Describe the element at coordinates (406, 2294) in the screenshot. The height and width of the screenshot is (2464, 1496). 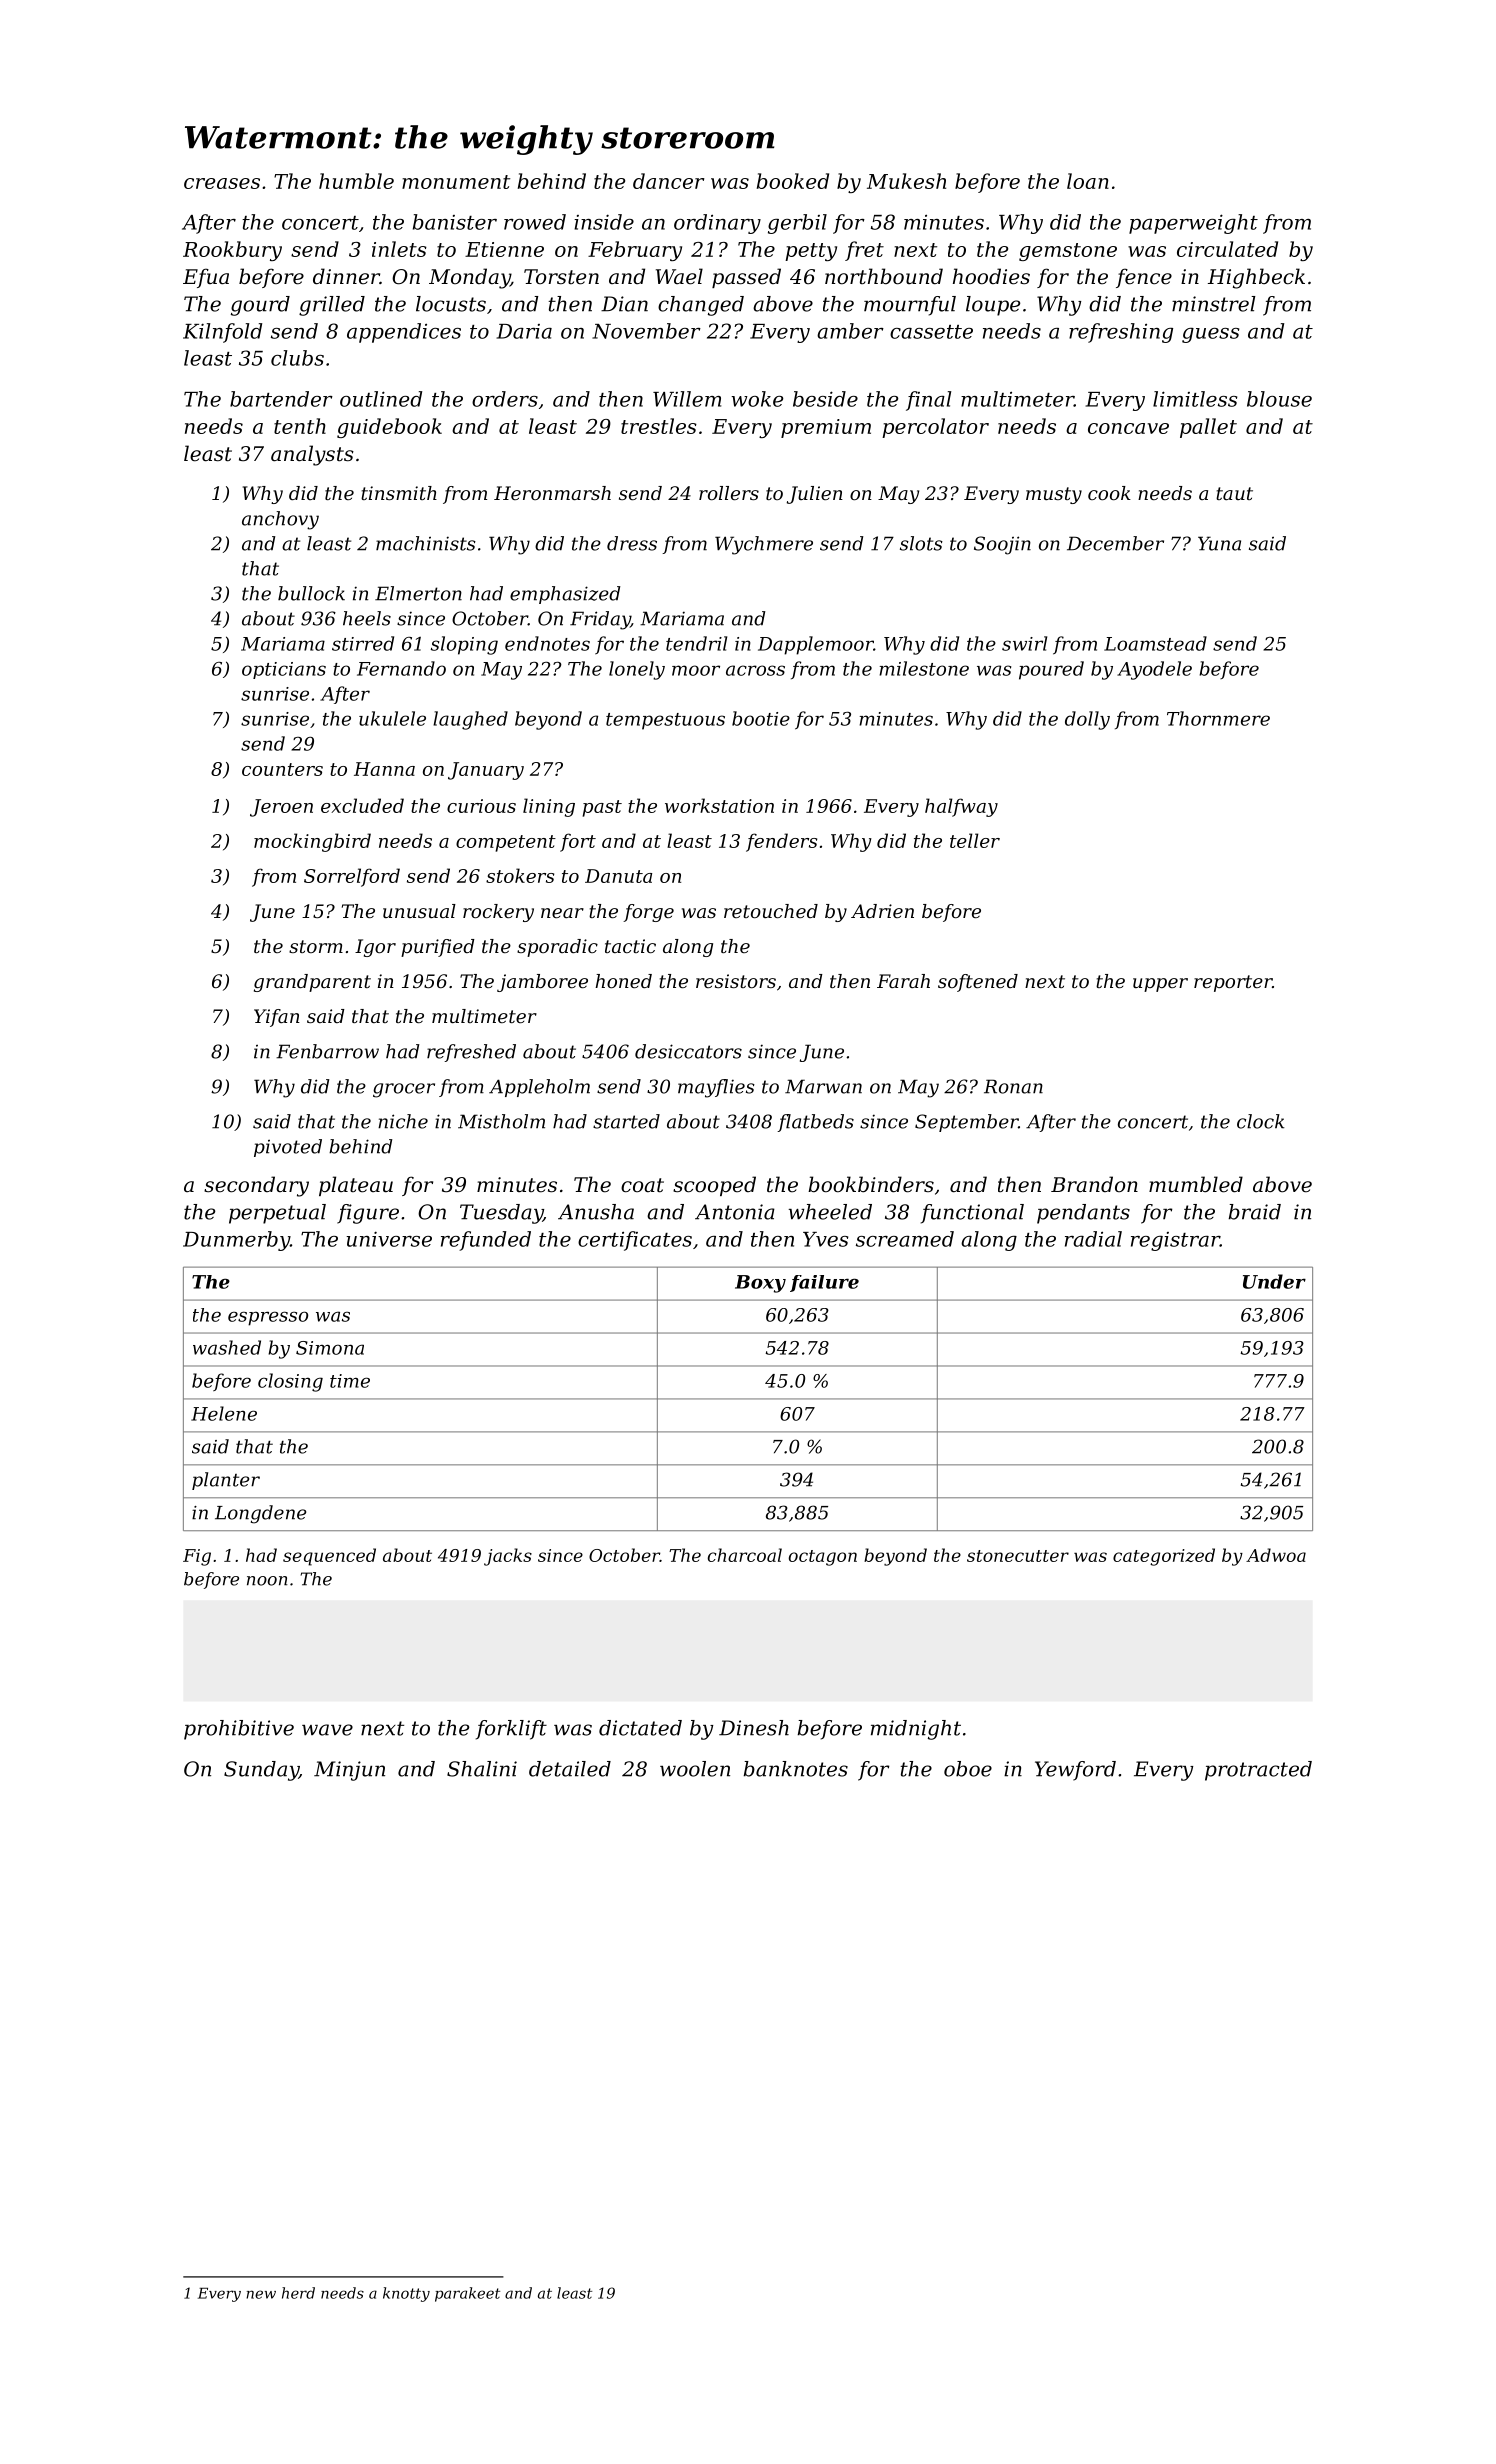
I see `knotty` at that location.
